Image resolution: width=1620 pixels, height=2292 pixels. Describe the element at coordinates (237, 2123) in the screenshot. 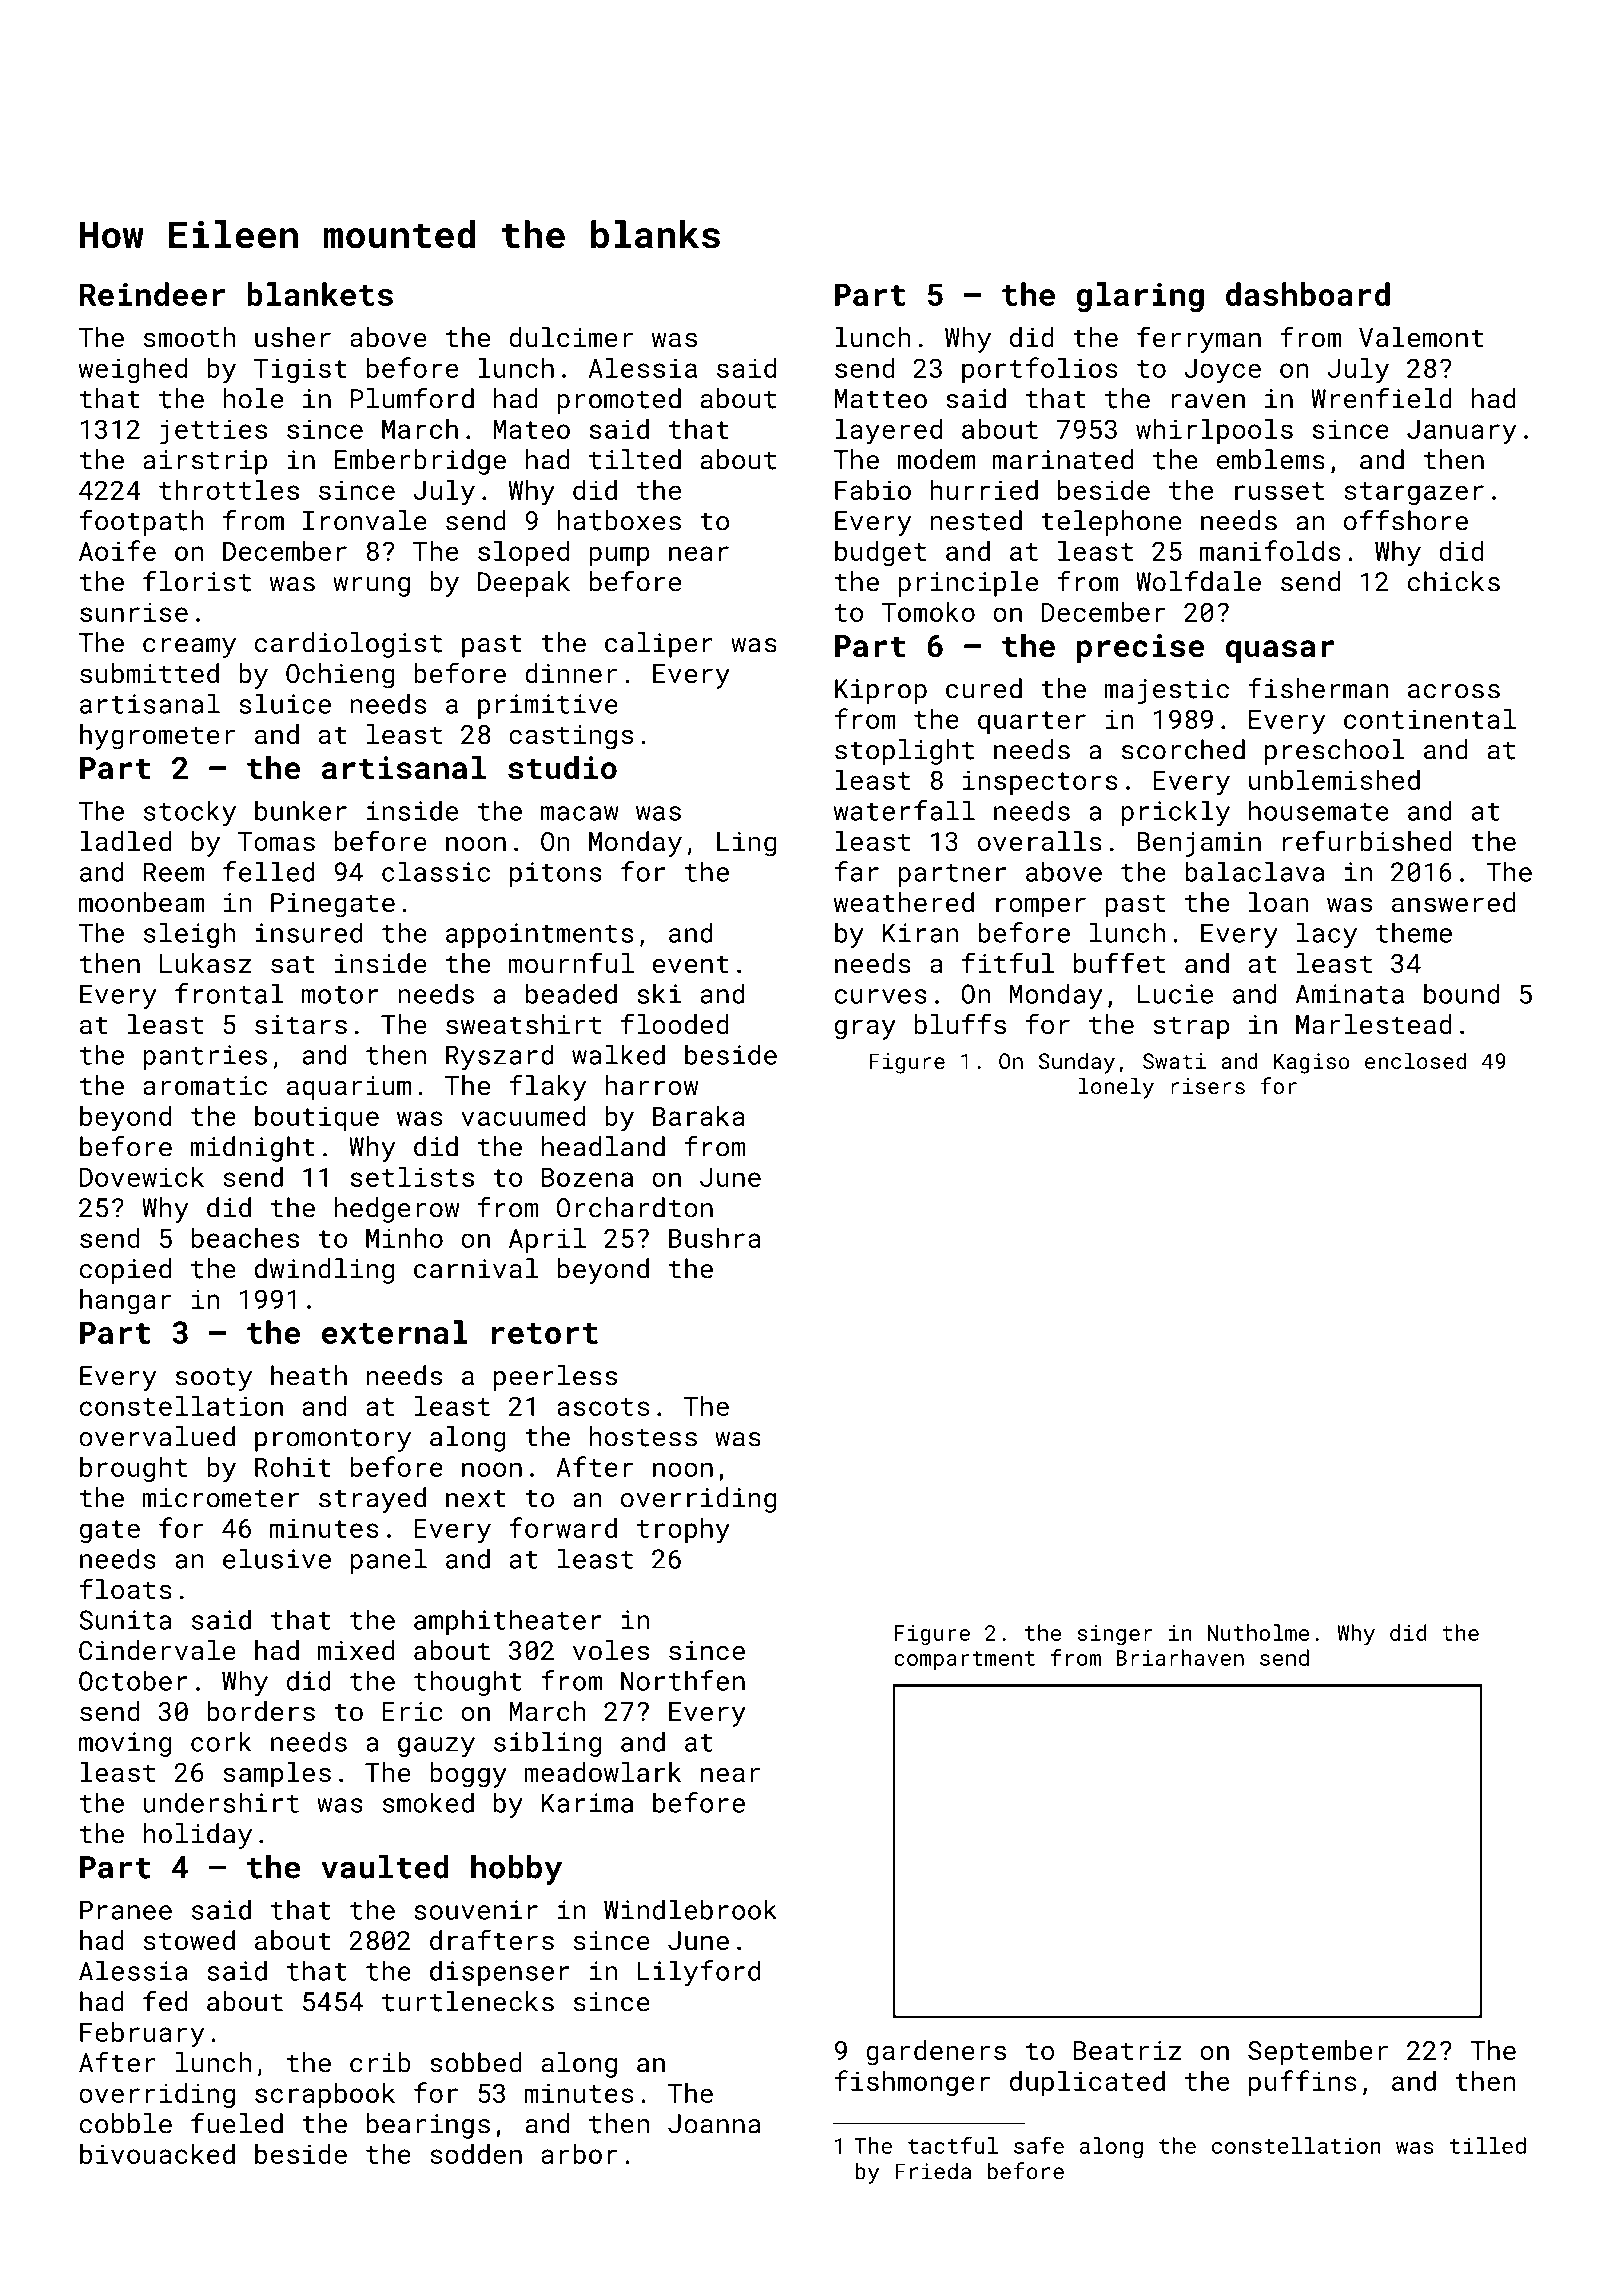

I see `fueled` at that location.
